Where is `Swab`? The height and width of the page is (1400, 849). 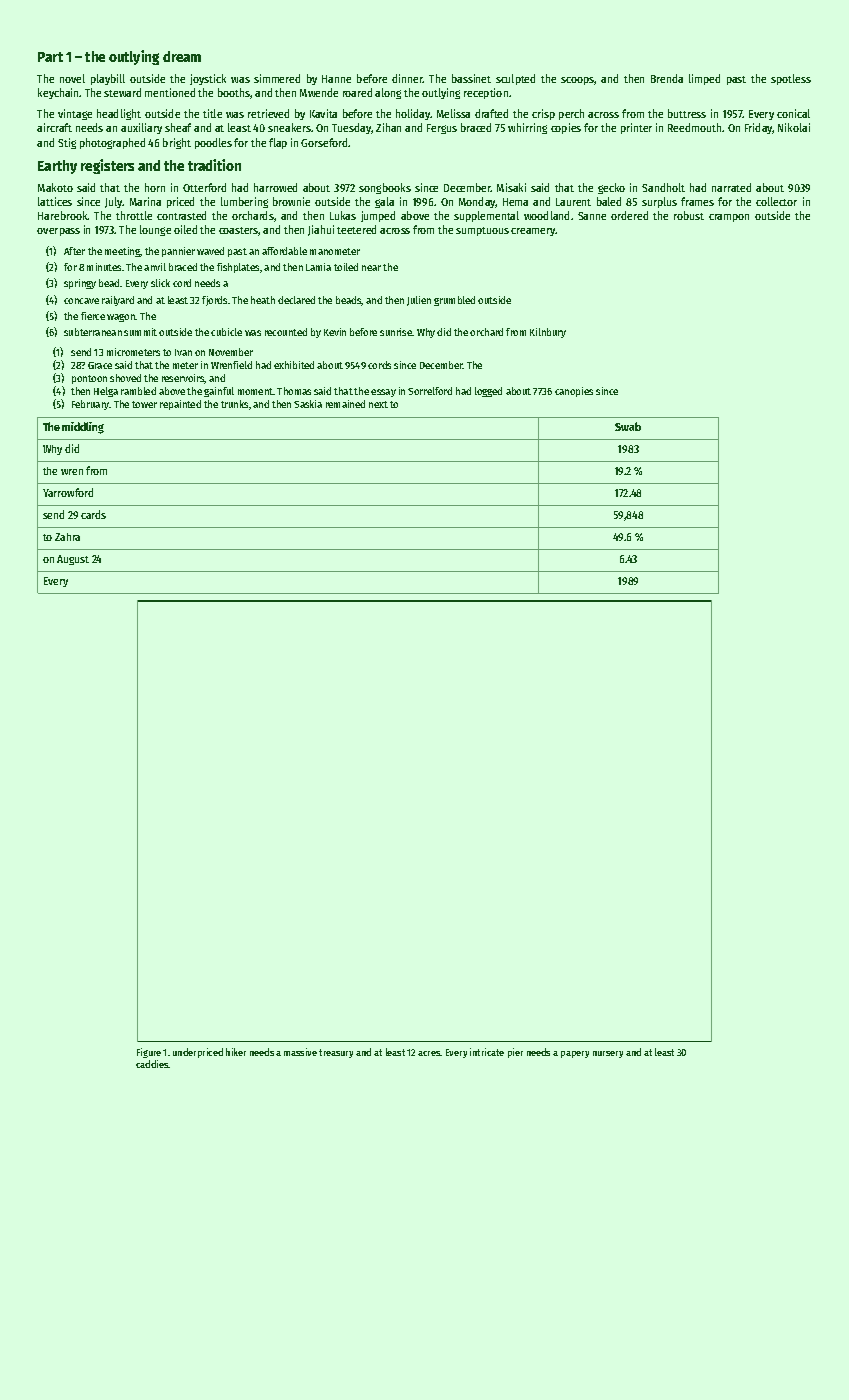
Swab is located at coordinates (628, 426).
